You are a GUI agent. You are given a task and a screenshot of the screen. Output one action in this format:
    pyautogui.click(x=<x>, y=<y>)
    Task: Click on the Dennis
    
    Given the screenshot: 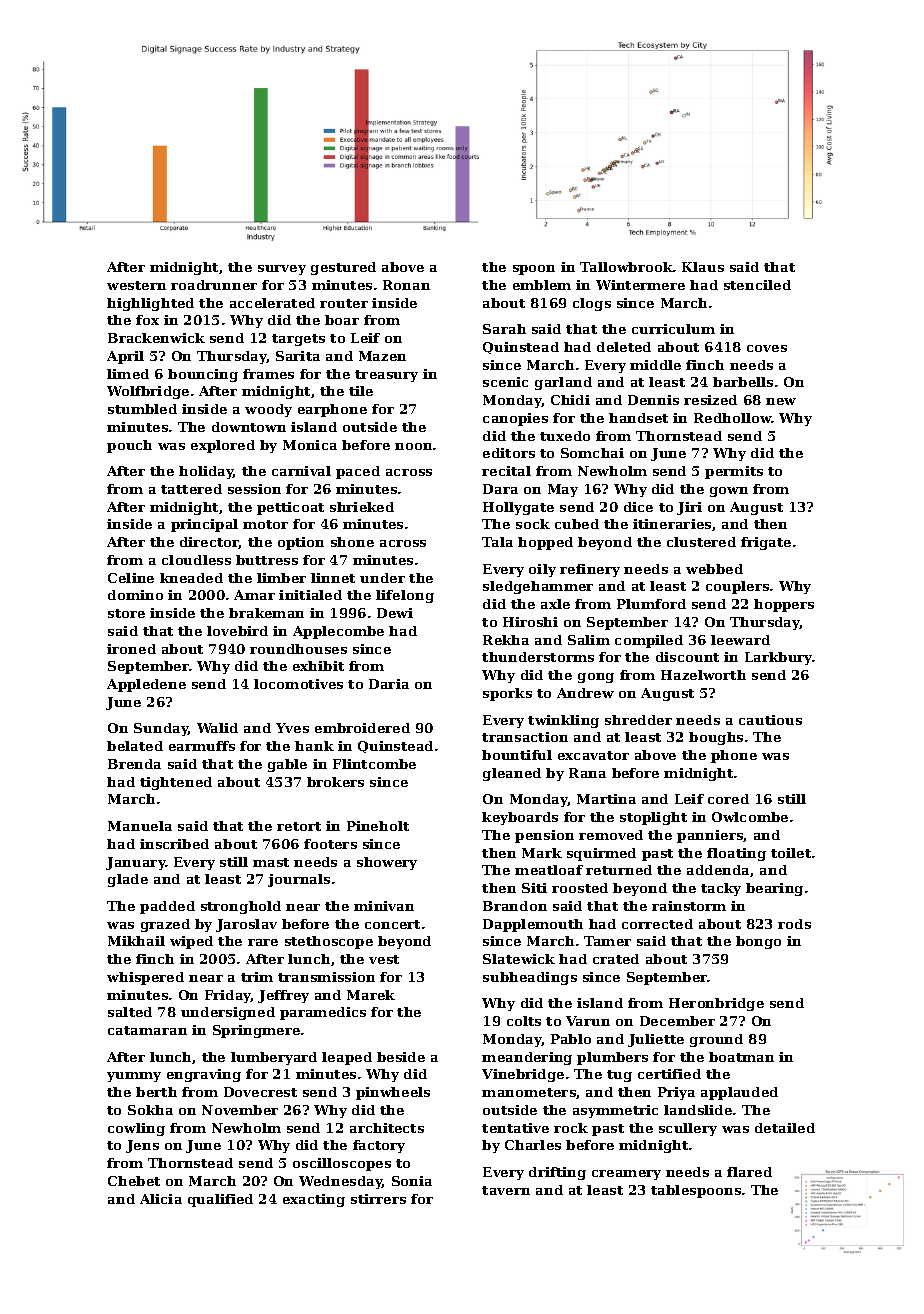 What is the action you would take?
    pyautogui.click(x=653, y=400)
